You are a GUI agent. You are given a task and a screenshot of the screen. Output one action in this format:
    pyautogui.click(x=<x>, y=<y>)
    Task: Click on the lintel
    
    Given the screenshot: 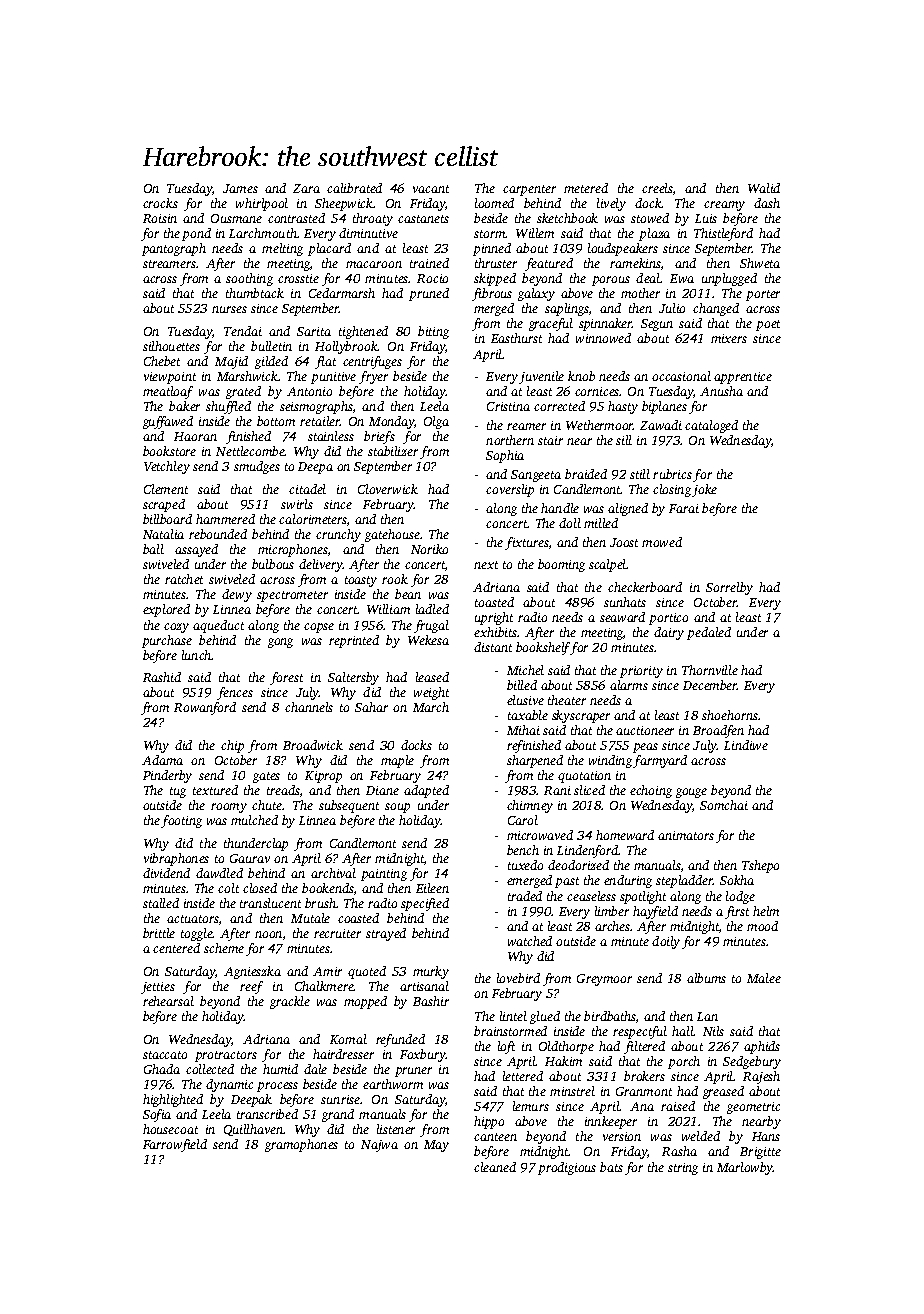 What is the action you would take?
    pyautogui.click(x=513, y=1016)
